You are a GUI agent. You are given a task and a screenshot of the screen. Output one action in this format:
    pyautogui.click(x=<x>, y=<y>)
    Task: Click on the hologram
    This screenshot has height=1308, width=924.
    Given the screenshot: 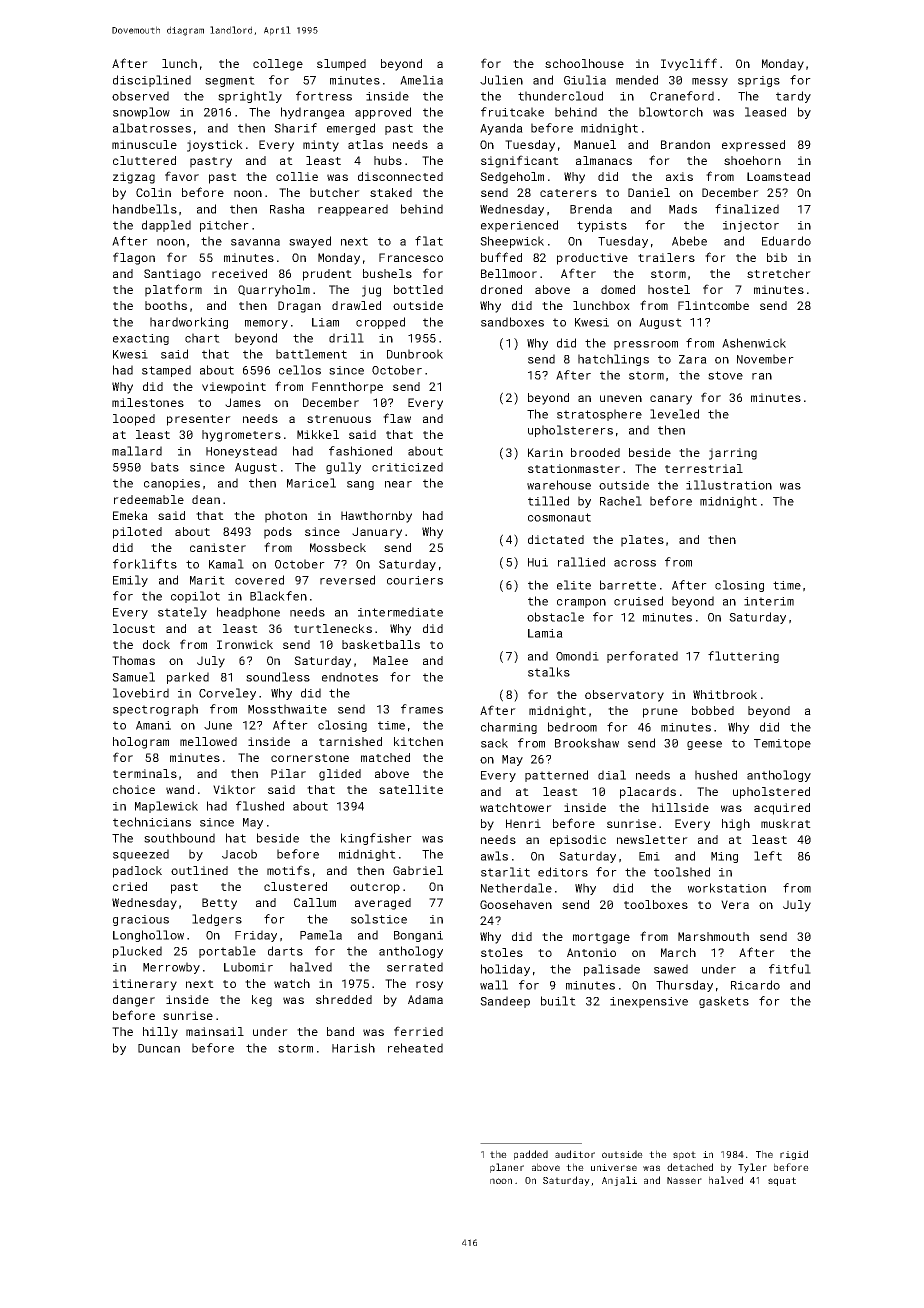 What is the action you would take?
    pyautogui.click(x=141, y=743)
